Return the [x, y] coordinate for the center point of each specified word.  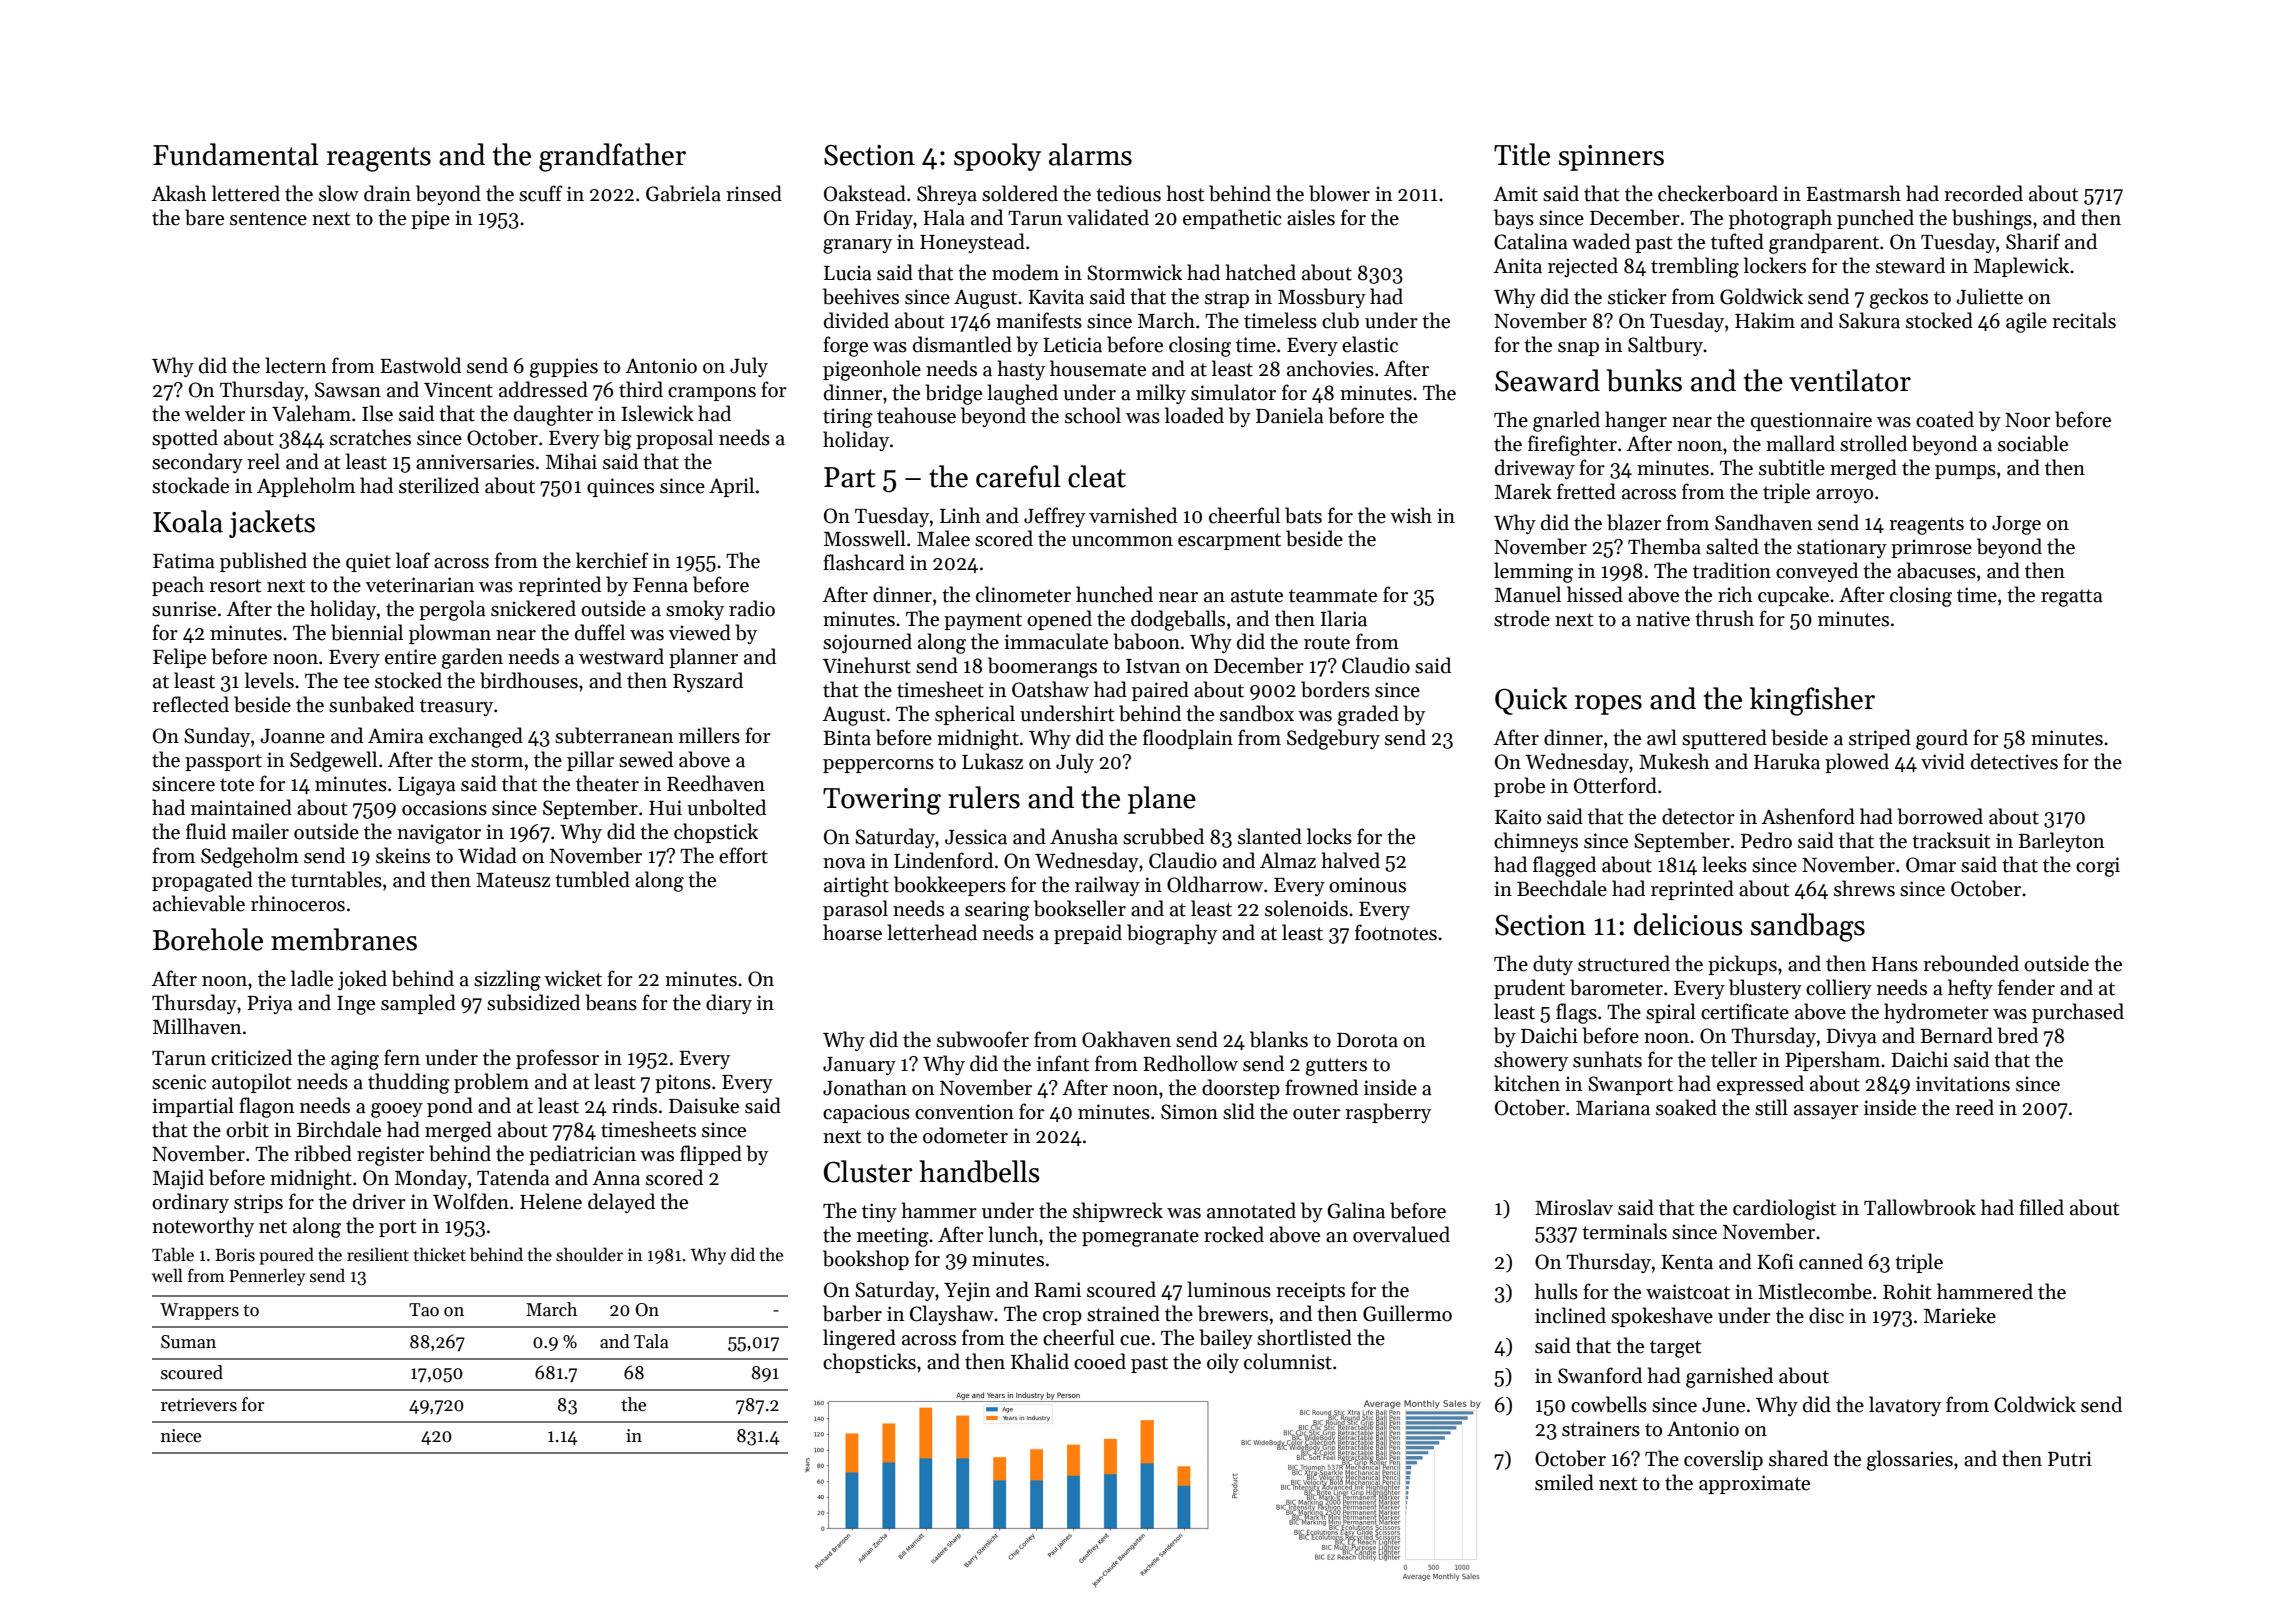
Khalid [1040, 1361]
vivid [1943, 761]
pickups [1742, 965]
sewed [646, 759]
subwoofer [983, 1039]
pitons [683, 1083]
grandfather [612, 157]
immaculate [1056, 641]
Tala [651, 1341]
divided [856, 320]
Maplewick [2021, 267]
